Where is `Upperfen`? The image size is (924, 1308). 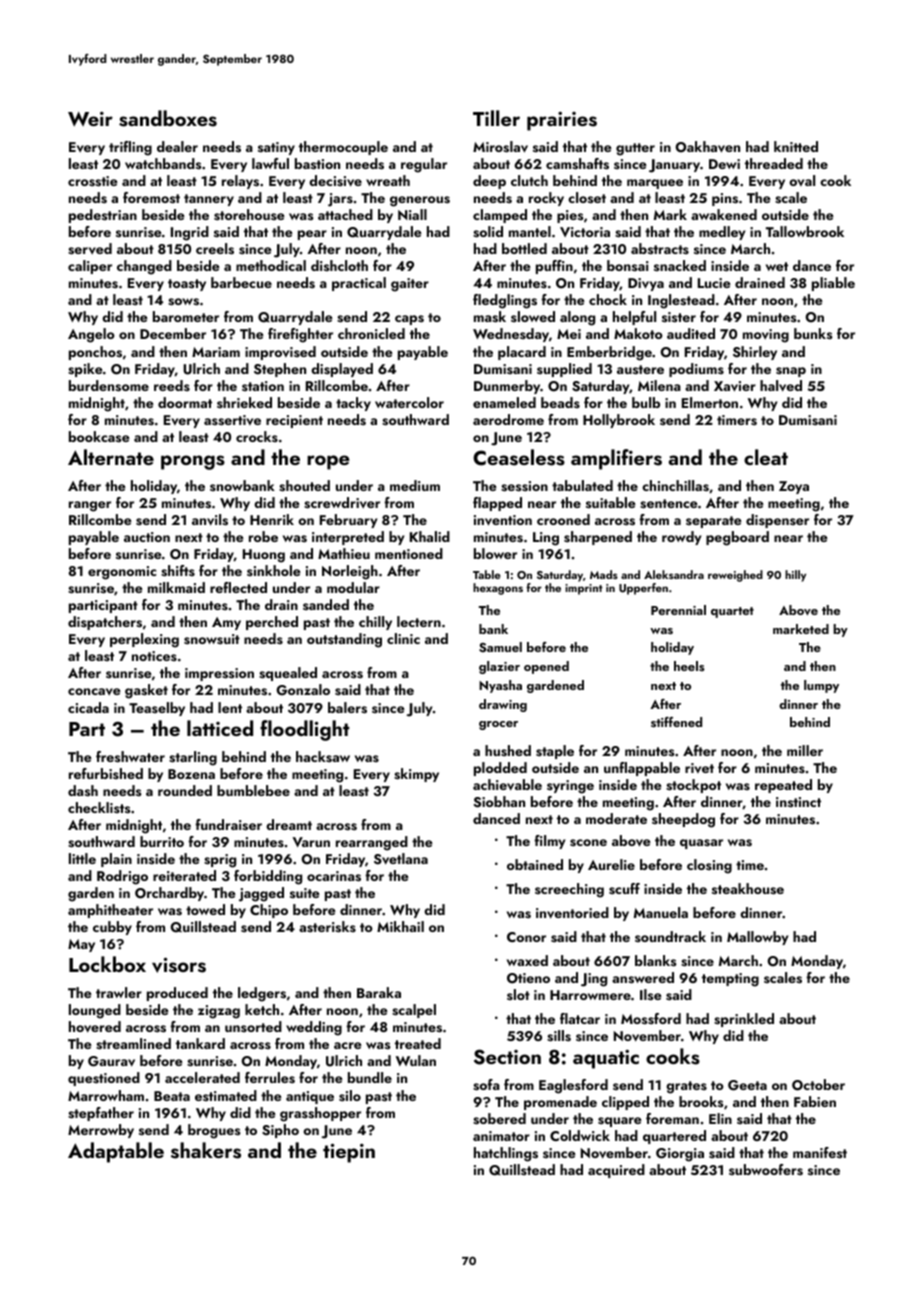
Upperfen is located at coordinates (643, 589).
